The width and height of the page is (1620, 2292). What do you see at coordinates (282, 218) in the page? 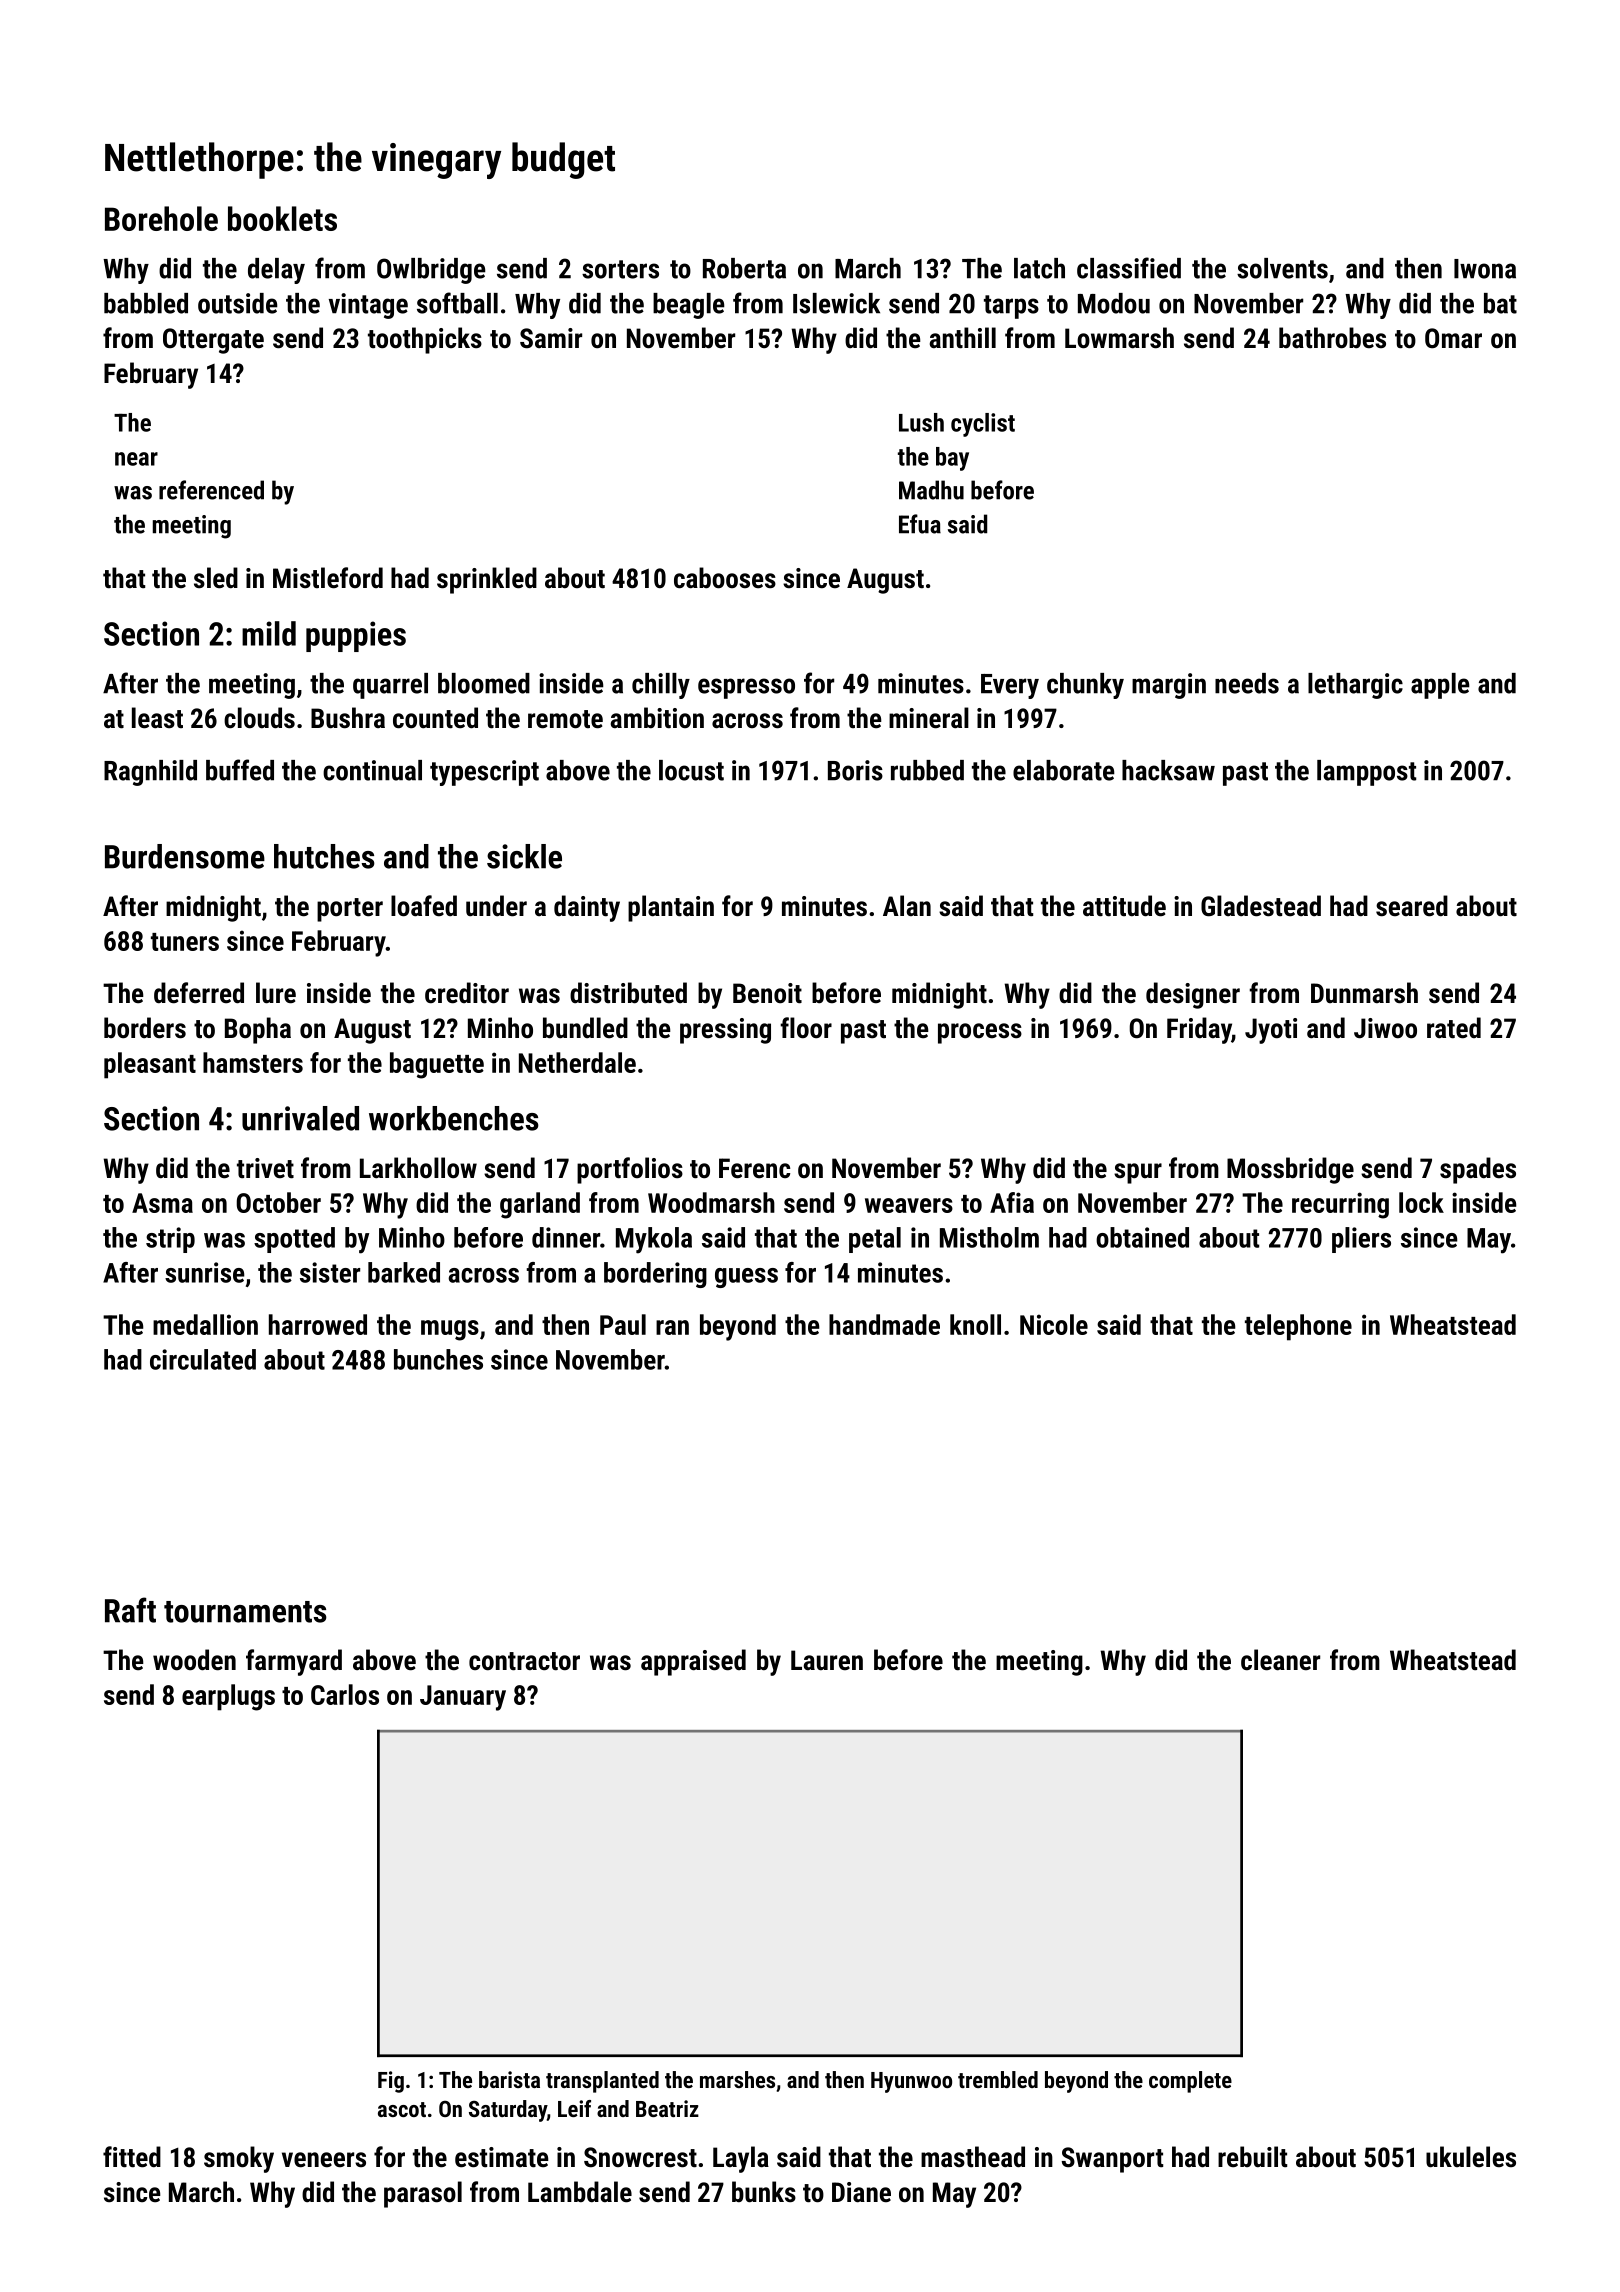
I see `booklets` at bounding box center [282, 218].
